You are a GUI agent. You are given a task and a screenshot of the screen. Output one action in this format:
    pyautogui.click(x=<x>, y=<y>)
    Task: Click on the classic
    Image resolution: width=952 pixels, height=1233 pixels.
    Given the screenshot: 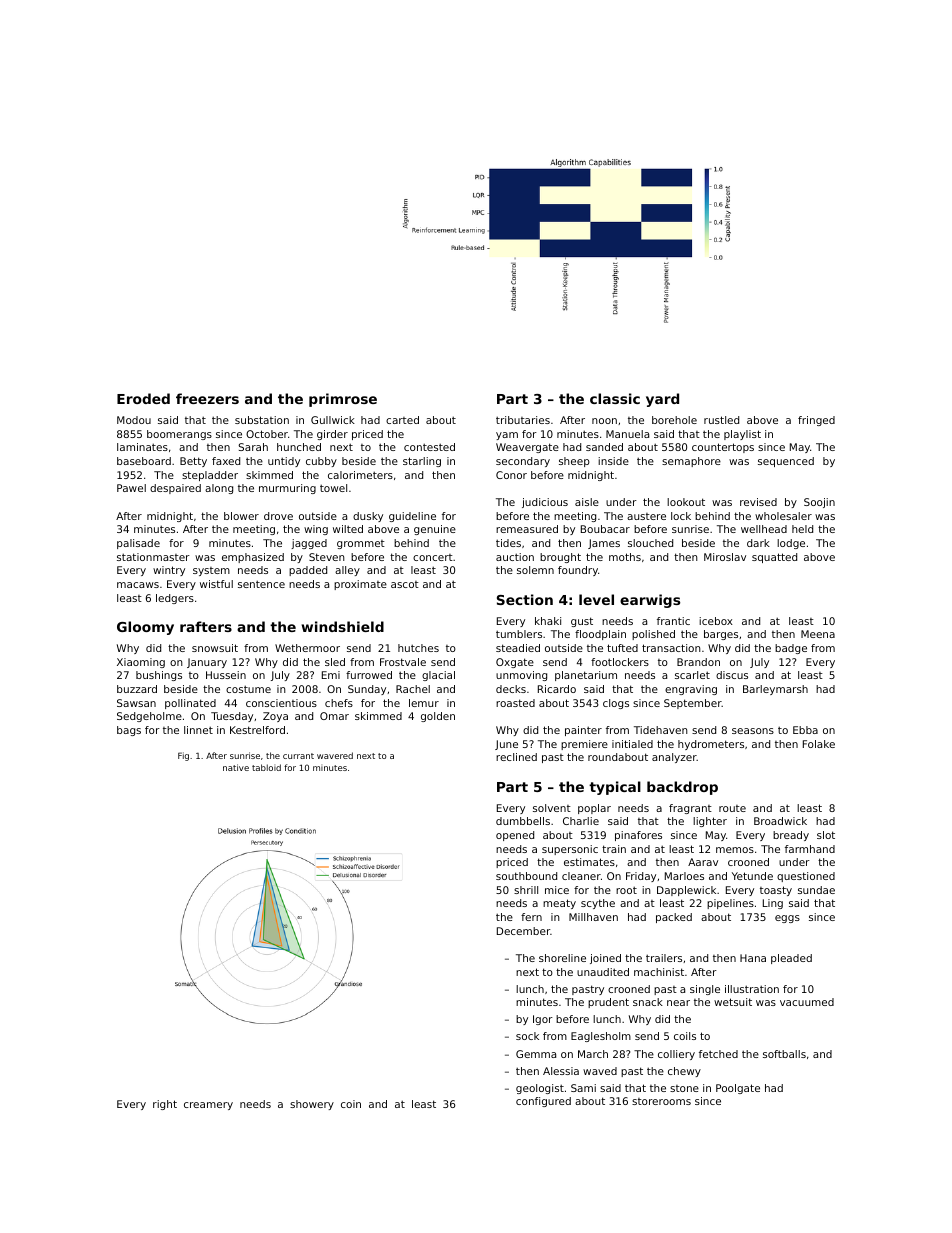 What is the action you would take?
    pyautogui.click(x=615, y=398)
